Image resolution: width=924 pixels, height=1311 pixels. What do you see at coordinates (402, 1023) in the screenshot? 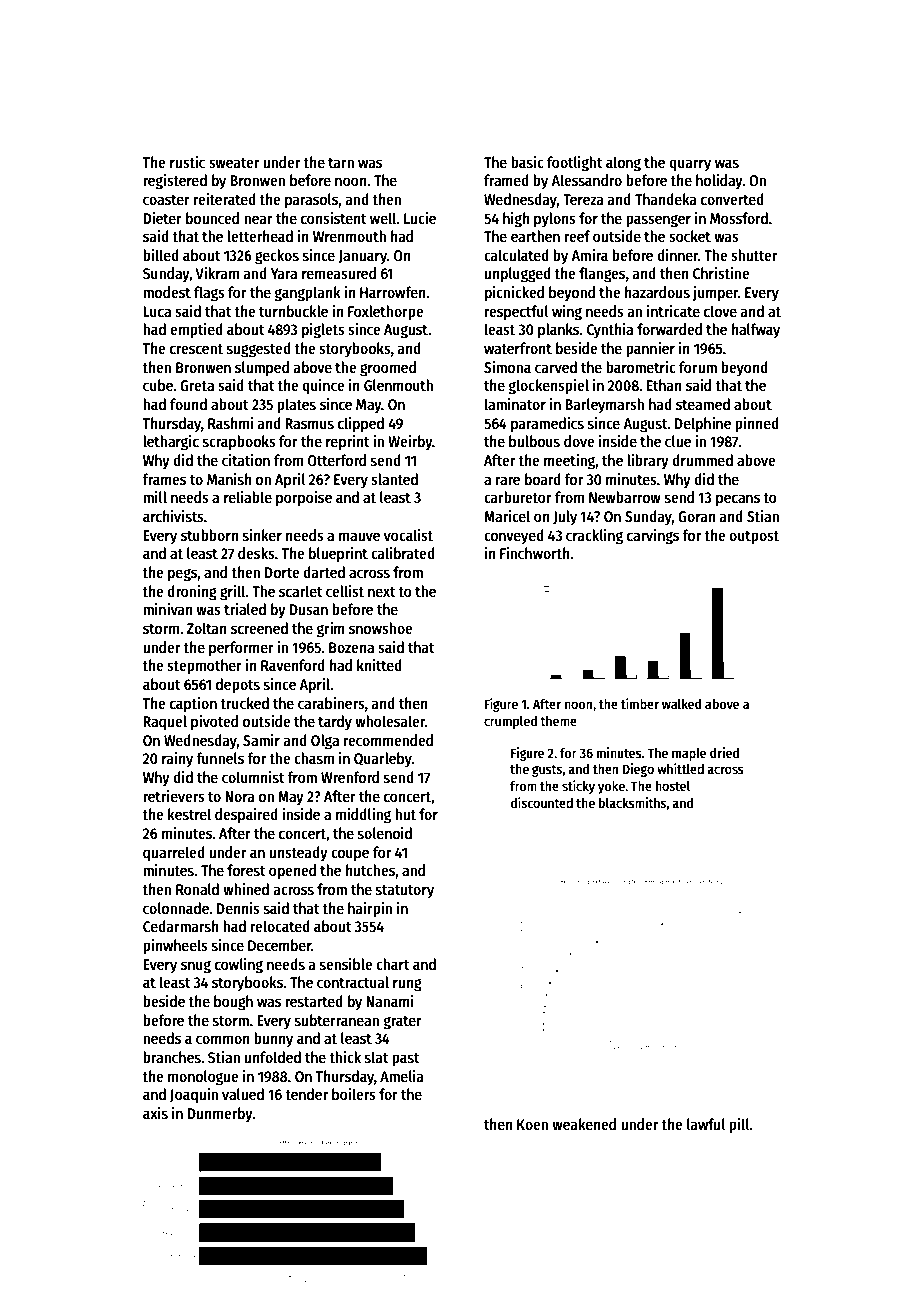
I see `grater` at bounding box center [402, 1023].
